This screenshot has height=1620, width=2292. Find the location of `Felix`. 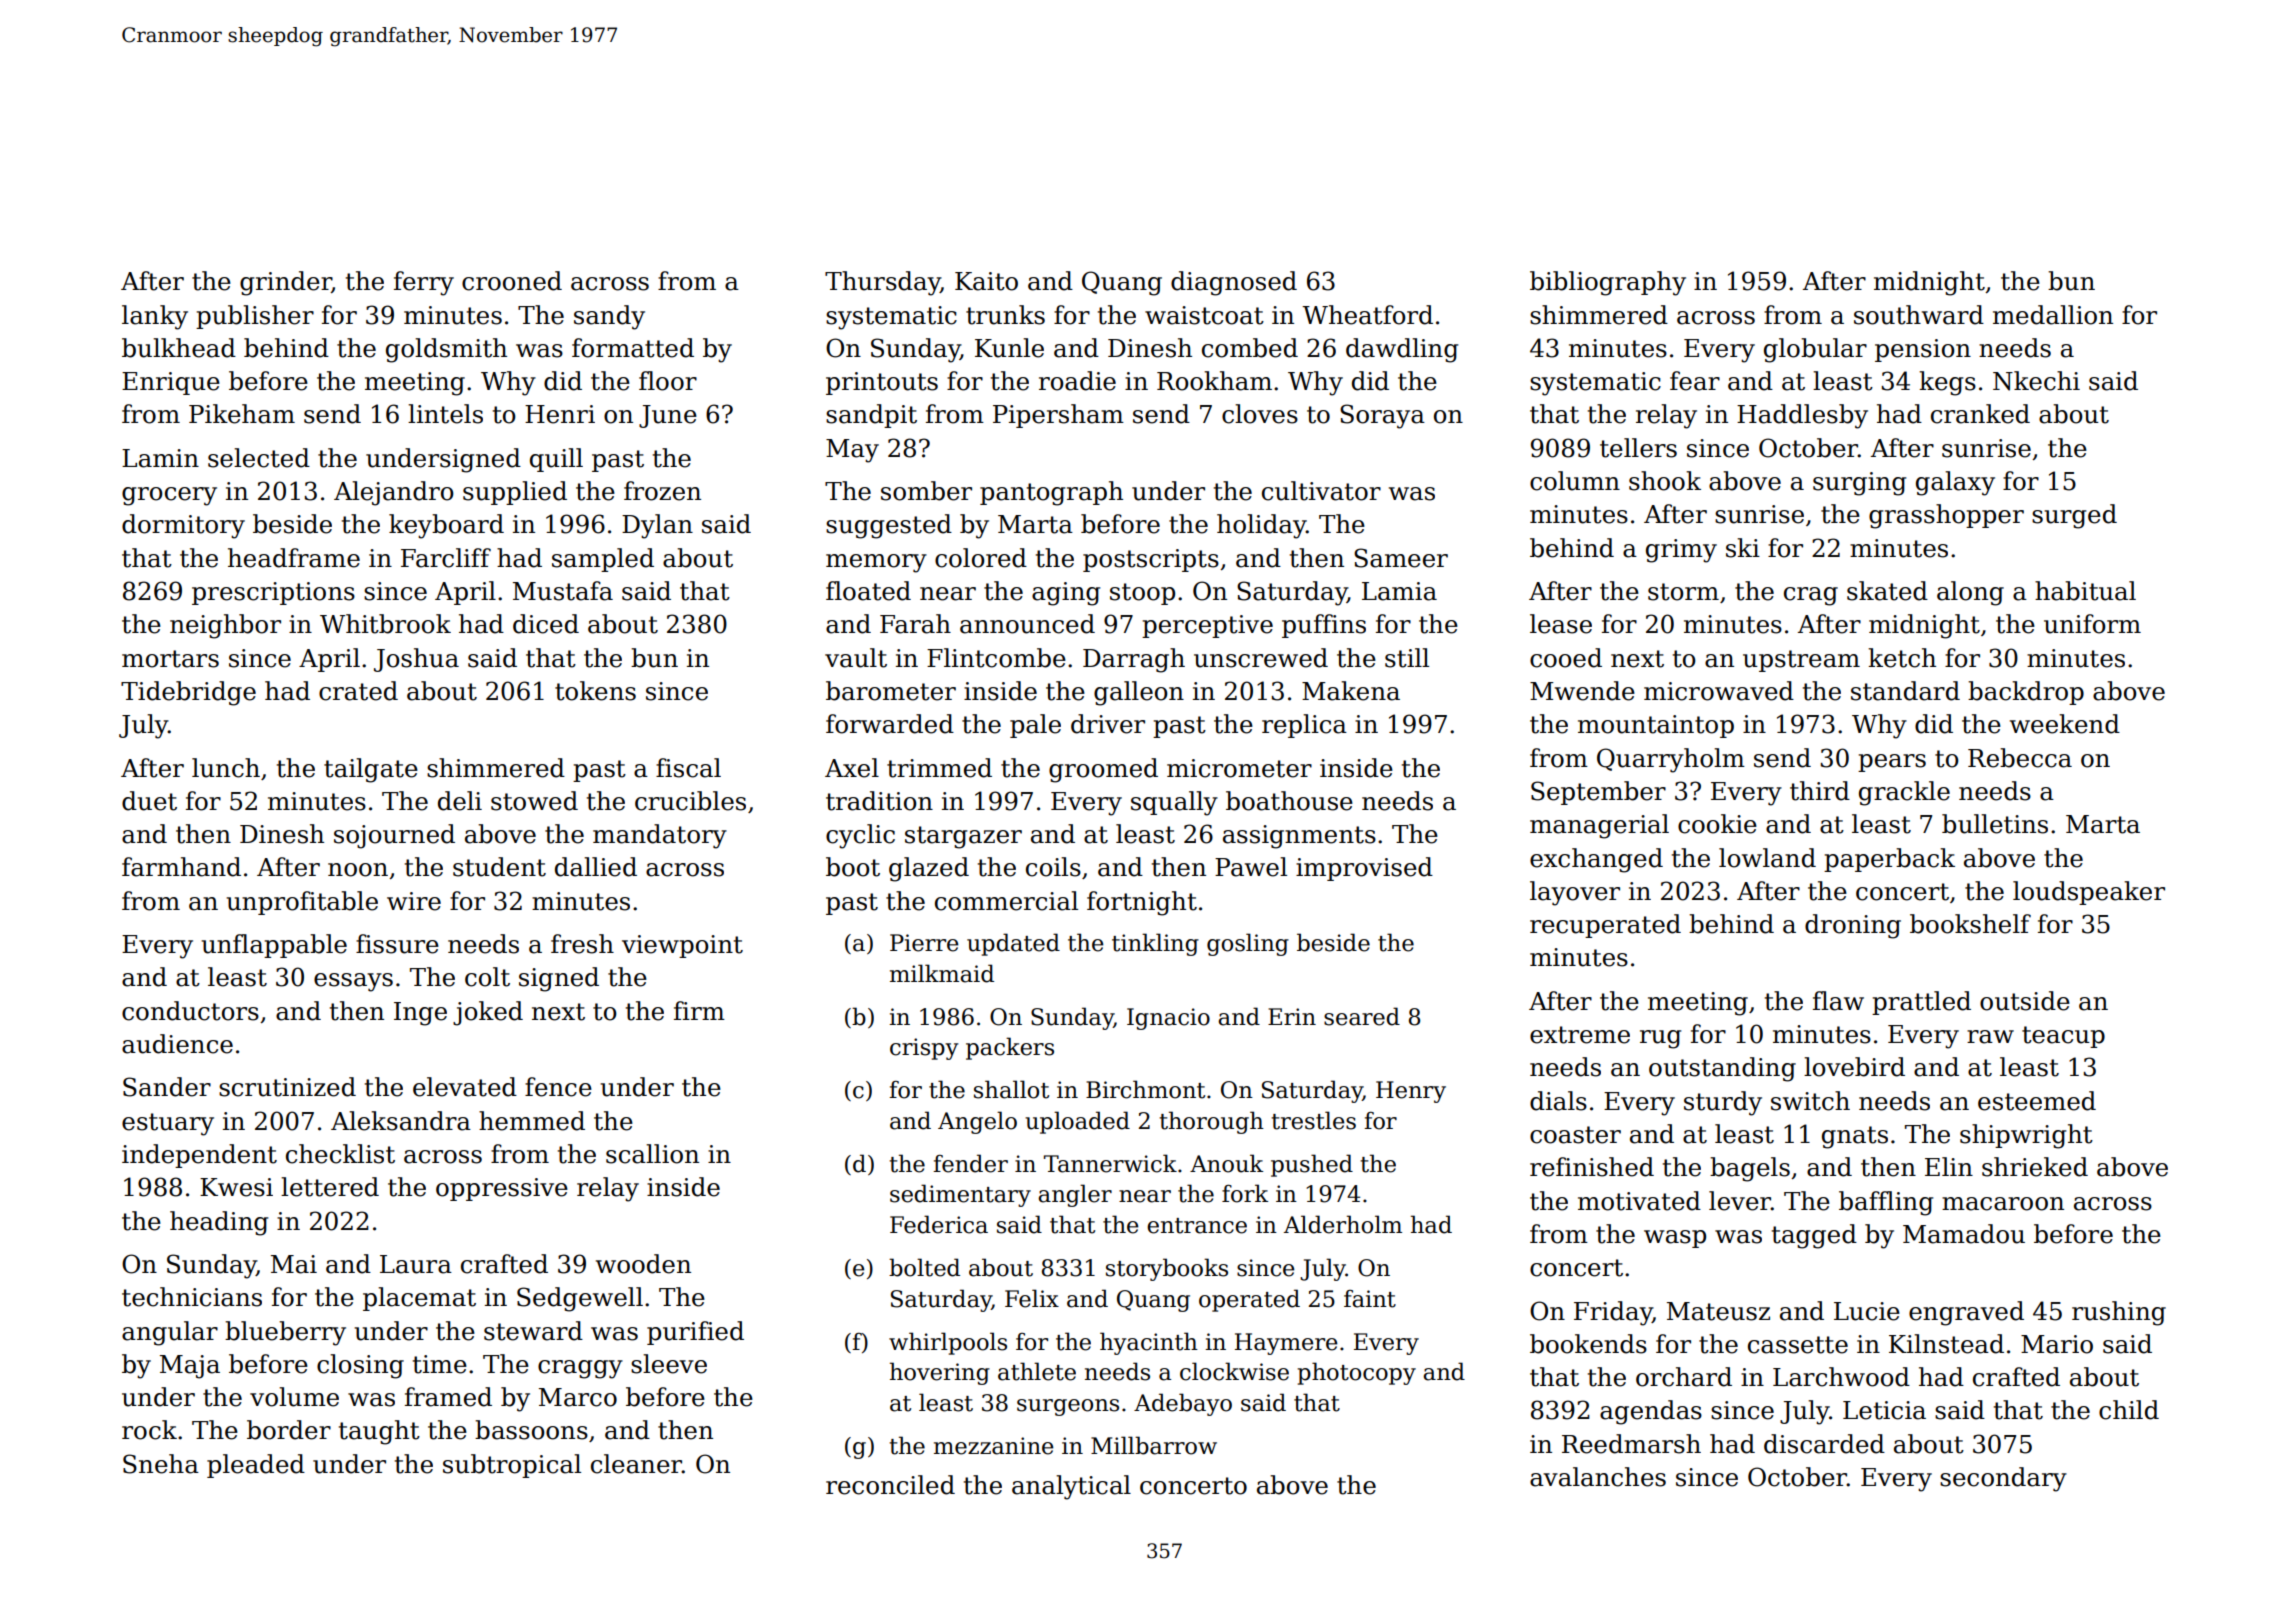

Felix is located at coordinates (1032, 1298).
